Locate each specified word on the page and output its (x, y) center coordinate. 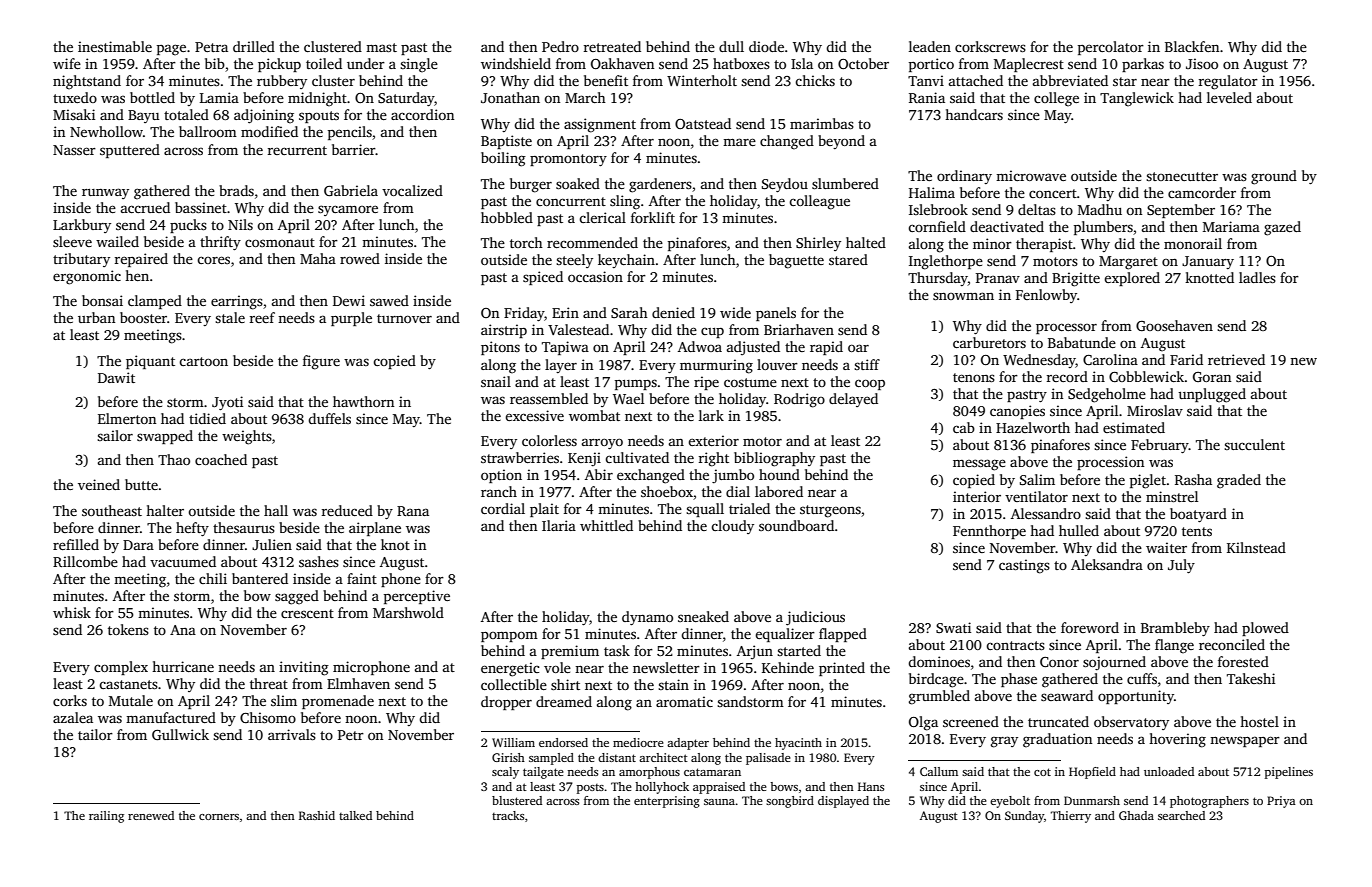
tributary (81, 260)
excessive (534, 415)
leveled (1229, 97)
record (1067, 376)
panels (776, 314)
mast (381, 47)
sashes (319, 561)
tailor (95, 734)
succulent (1254, 444)
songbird (790, 802)
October (863, 63)
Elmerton (127, 418)
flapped (843, 635)
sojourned (1114, 663)
